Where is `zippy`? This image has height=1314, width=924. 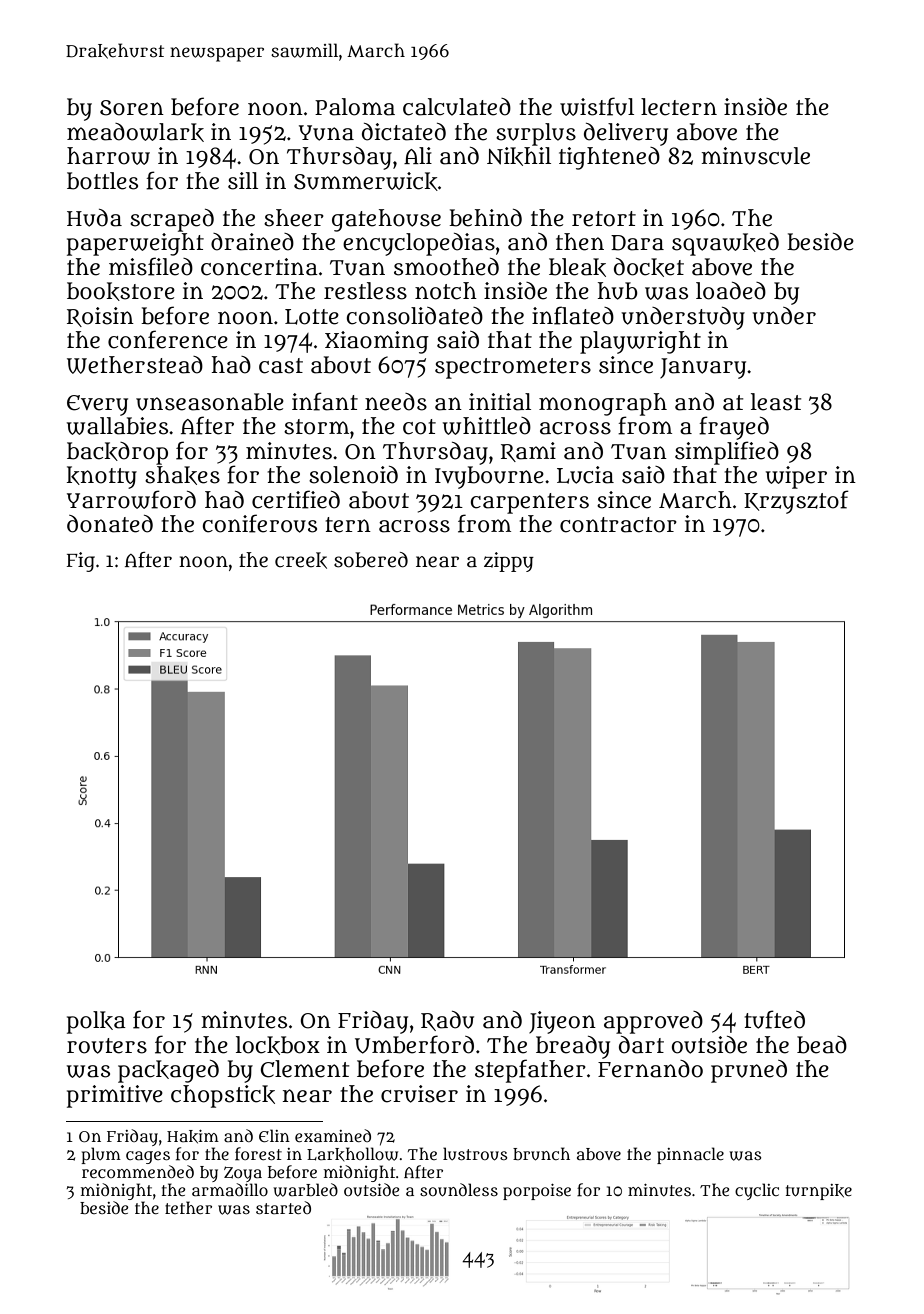 zippy is located at coordinates (509, 562).
